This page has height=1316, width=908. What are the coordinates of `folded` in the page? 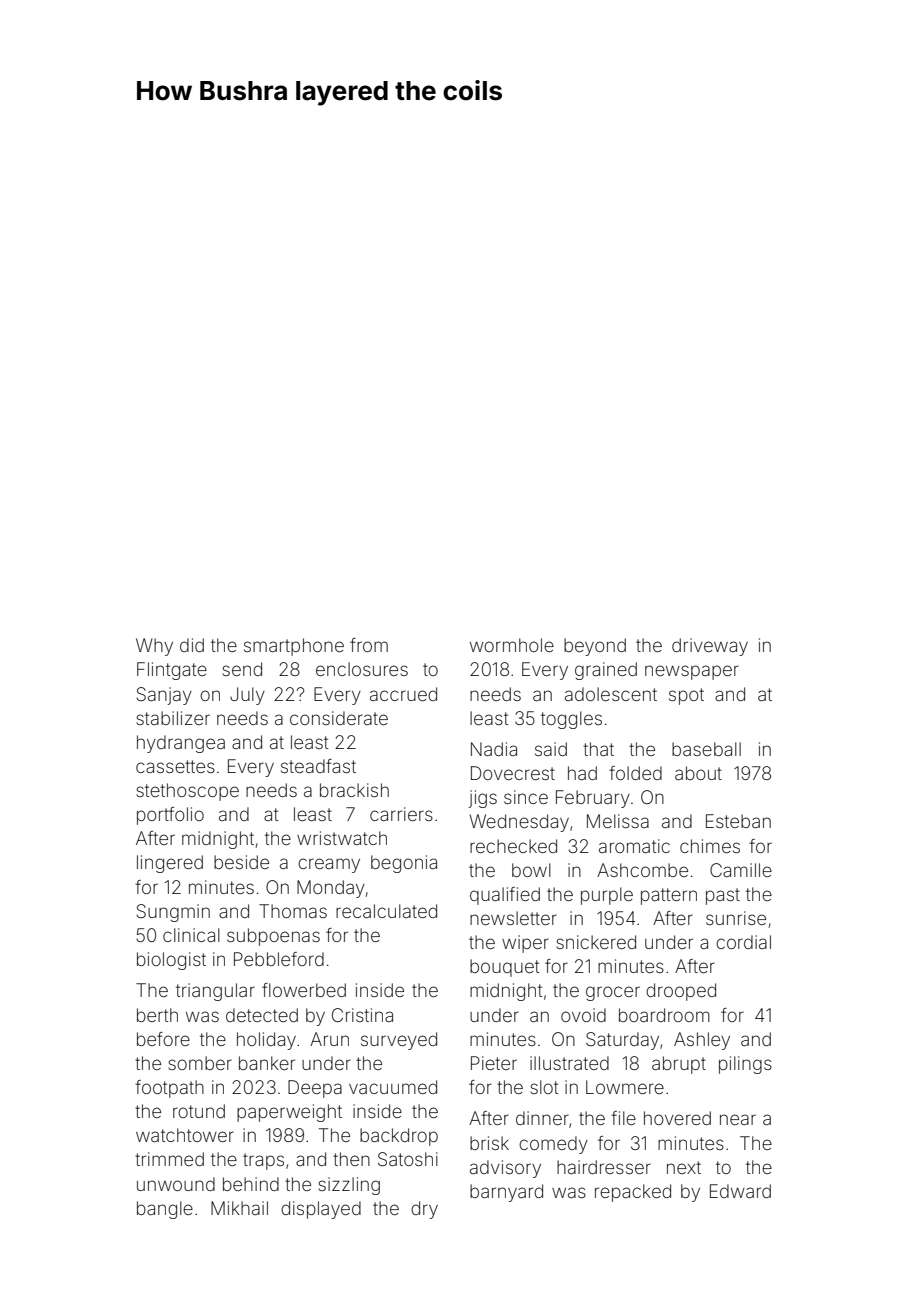 It's located at (635, 773).
